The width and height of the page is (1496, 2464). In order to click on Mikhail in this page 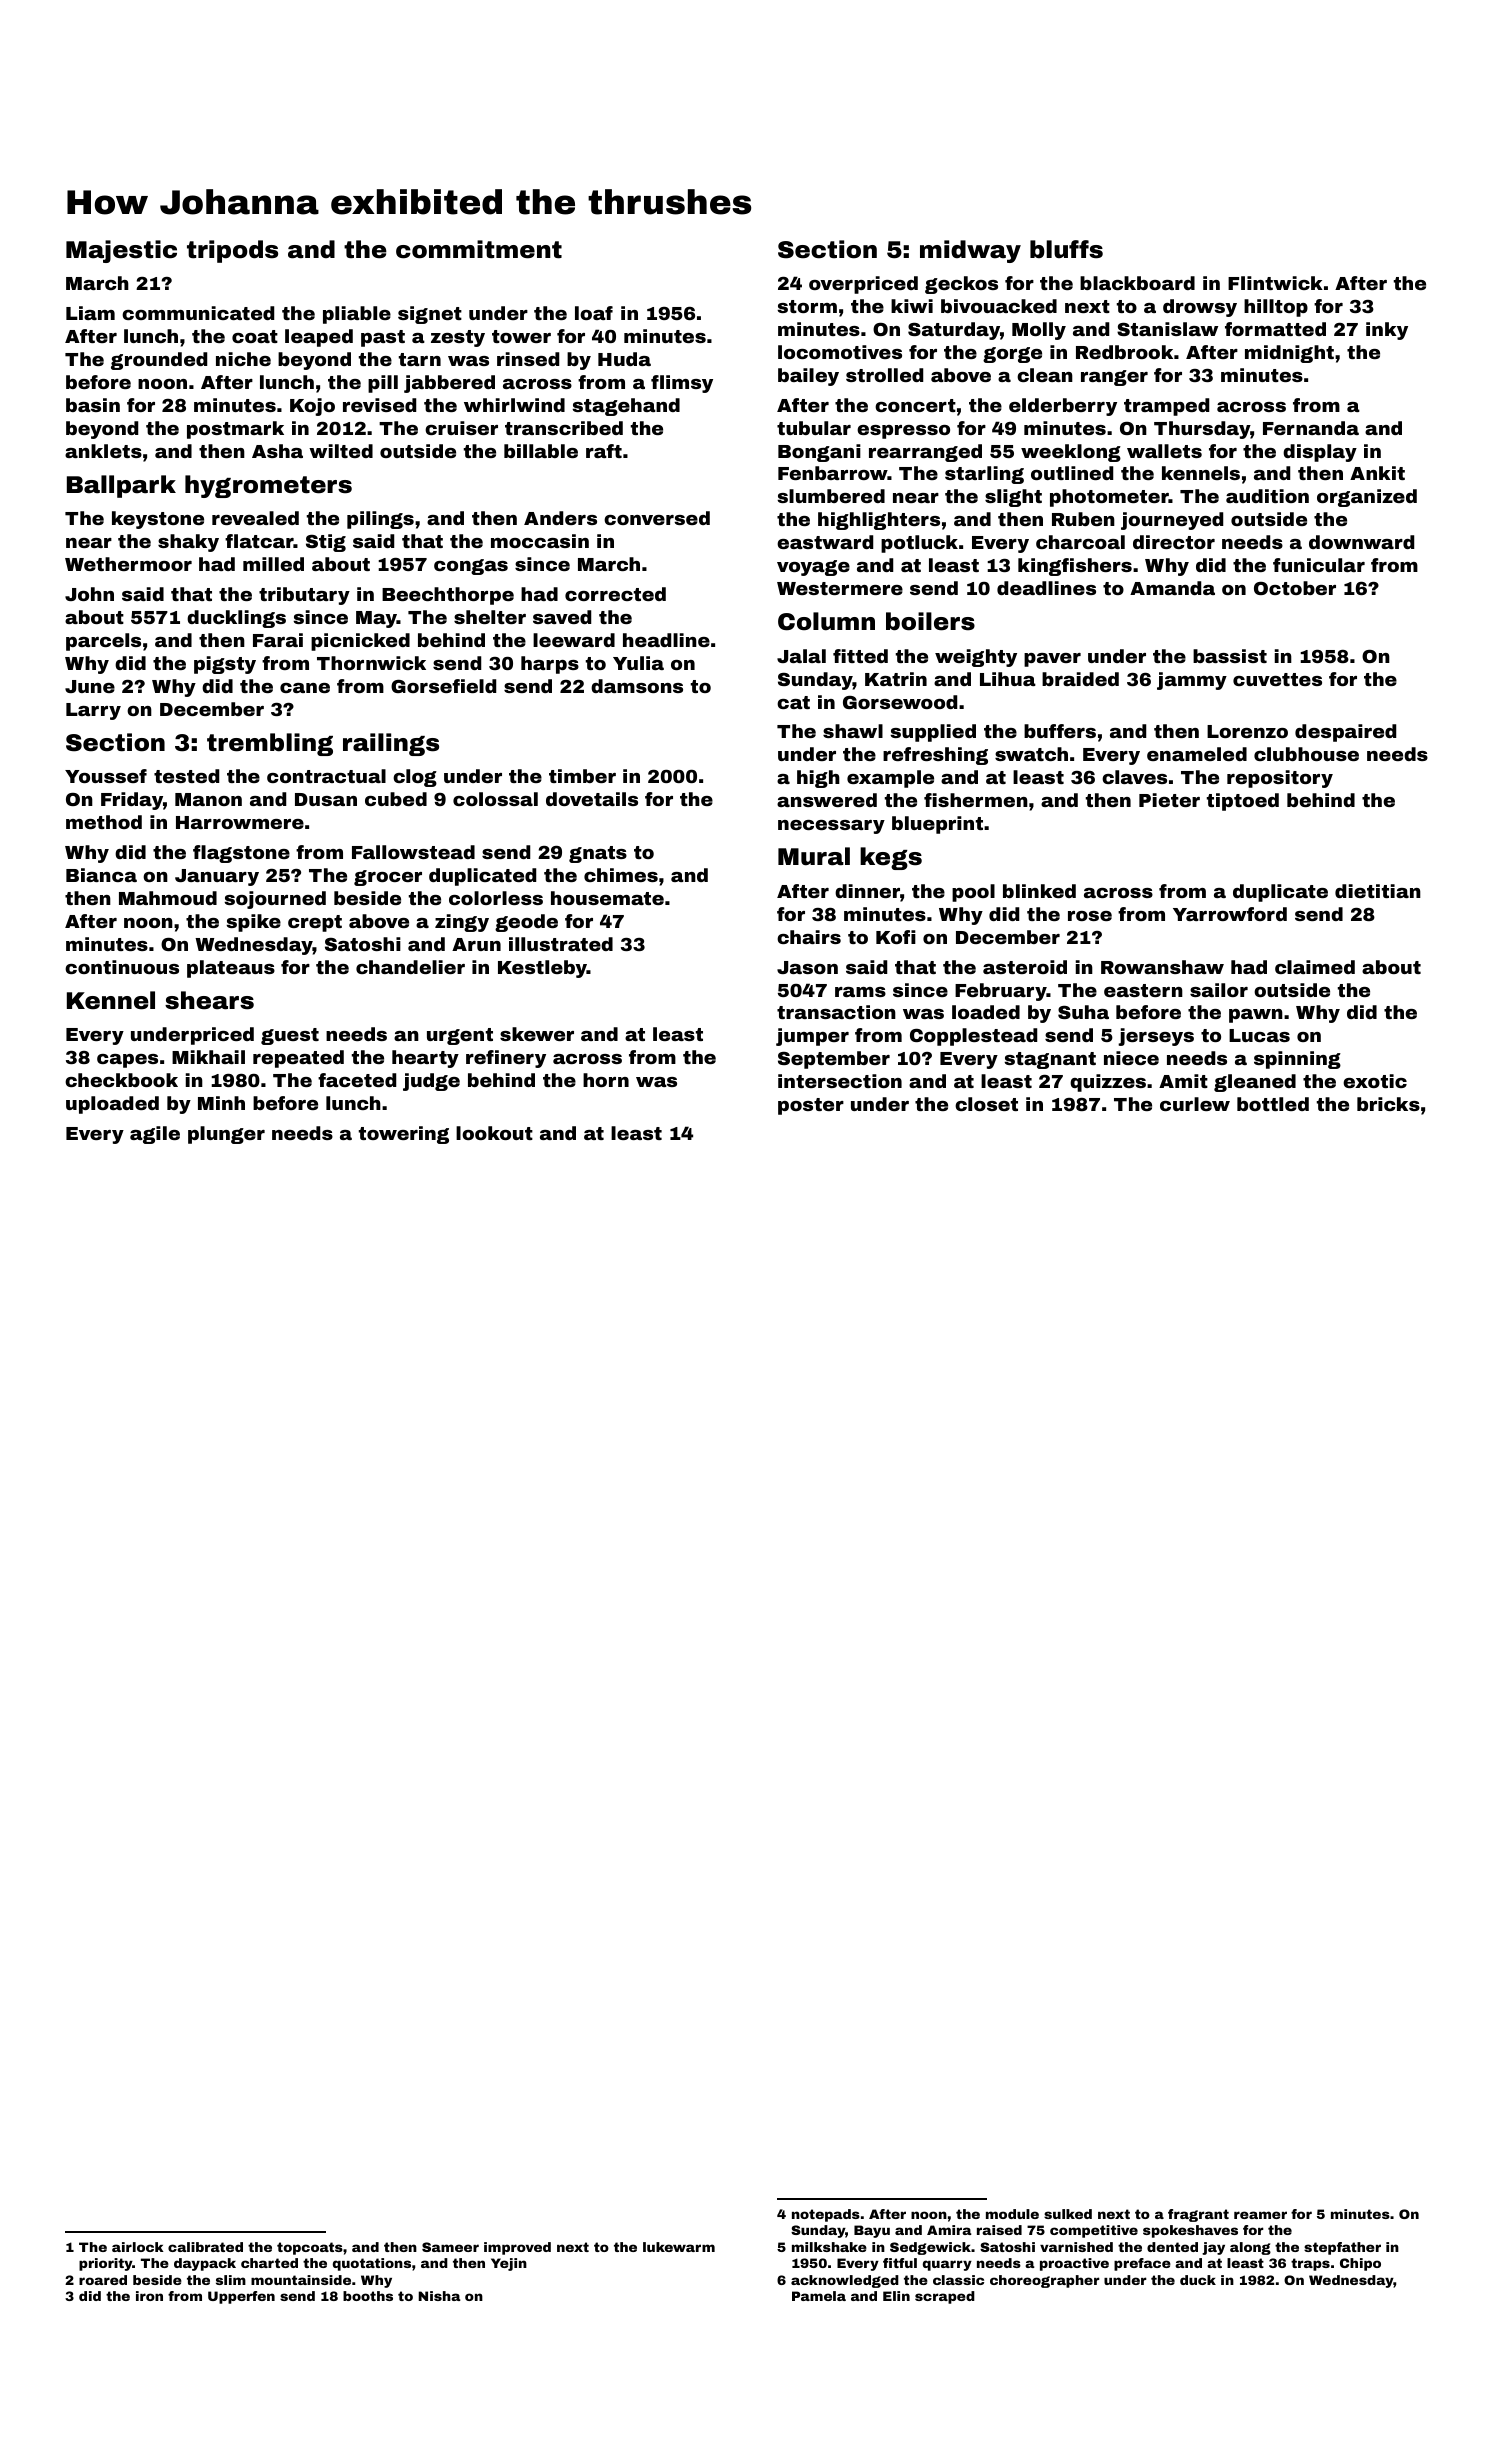, I will do `click(208, 1057)`.
